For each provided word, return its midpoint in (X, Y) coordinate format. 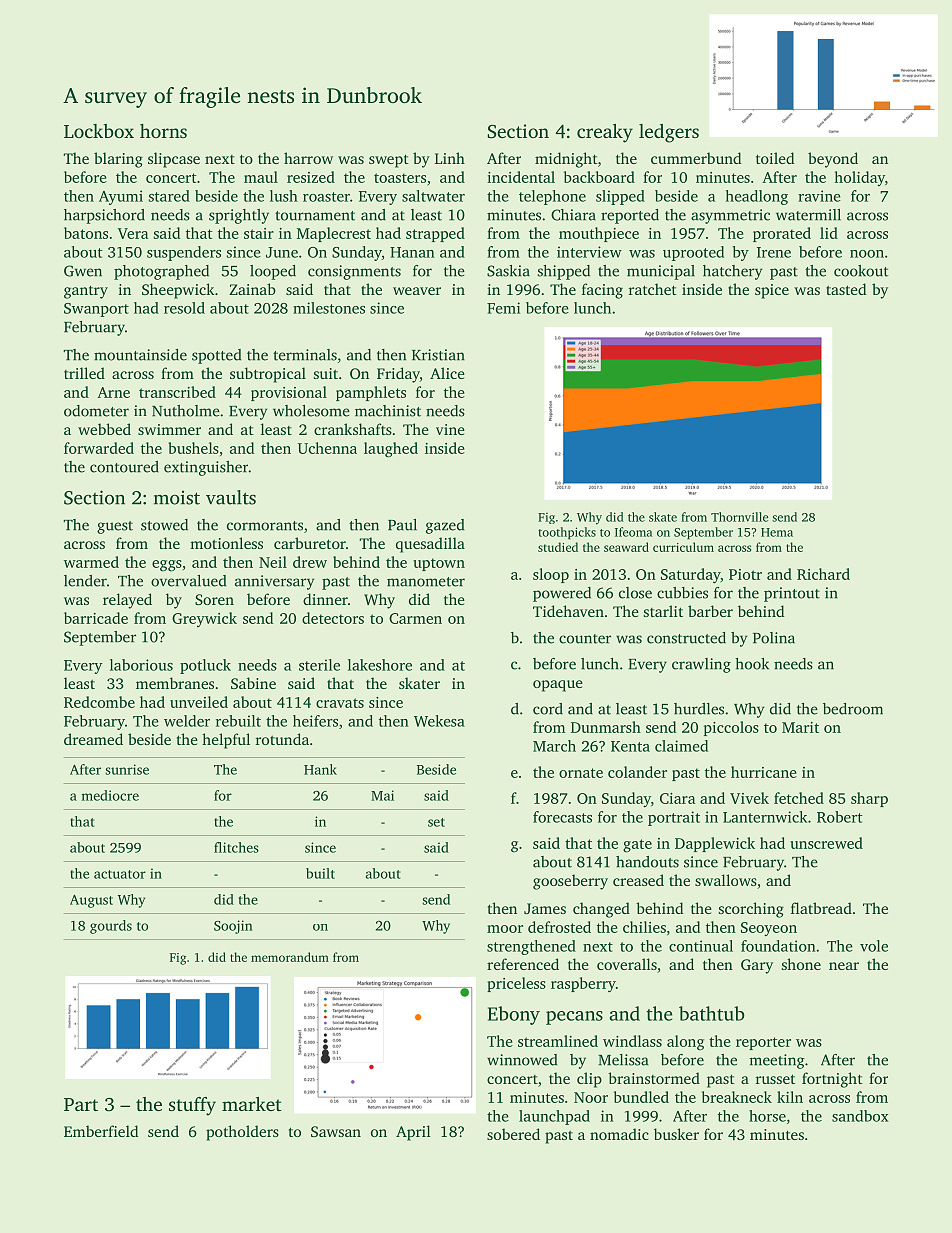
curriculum (683, 547)
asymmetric (730, 216)
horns (163, 131)
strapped (435, 234)
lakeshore (380, 665)
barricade (96, 618)
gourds (111, 927)
